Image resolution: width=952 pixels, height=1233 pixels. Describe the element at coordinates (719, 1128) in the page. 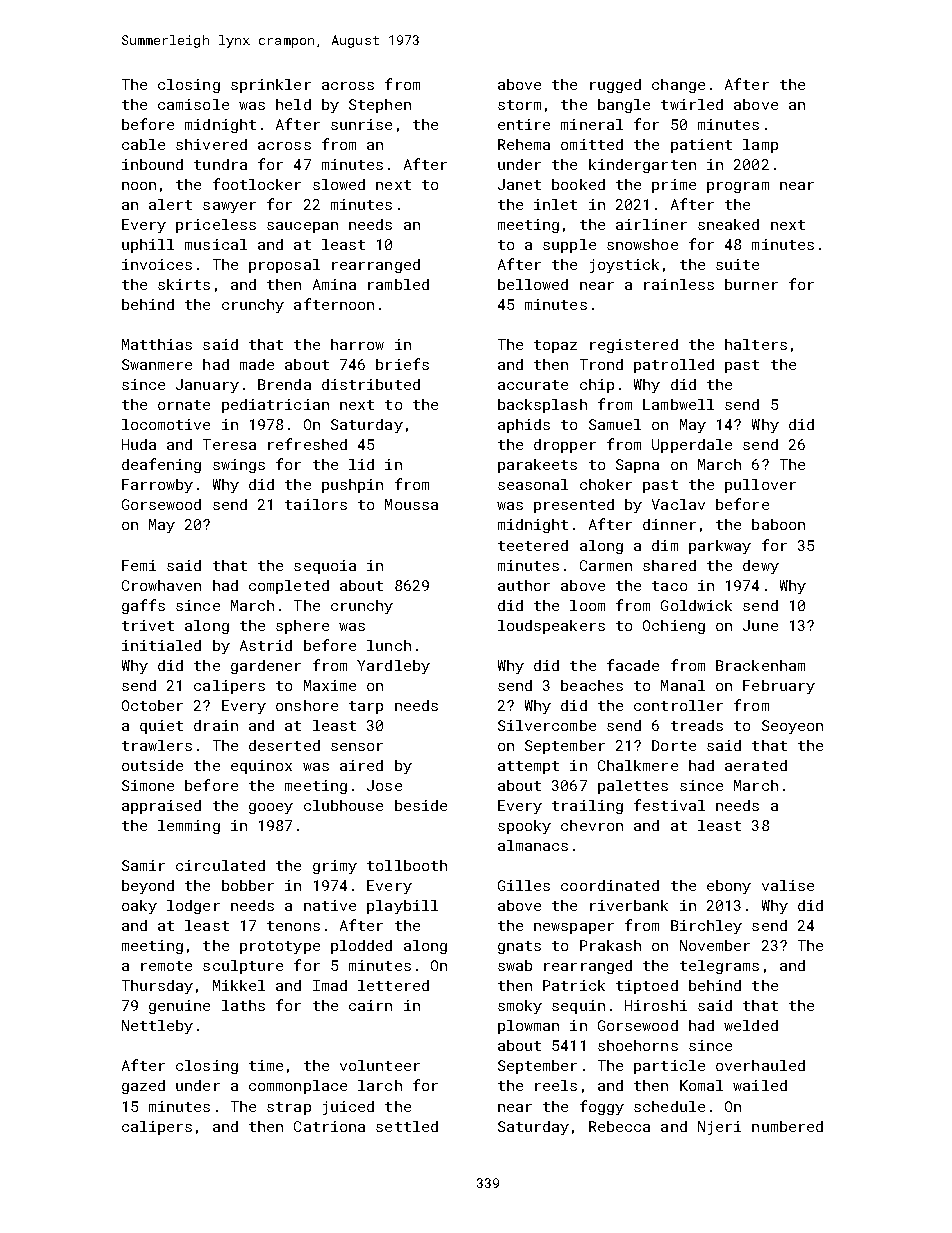

I see `Njeri` at that location.
